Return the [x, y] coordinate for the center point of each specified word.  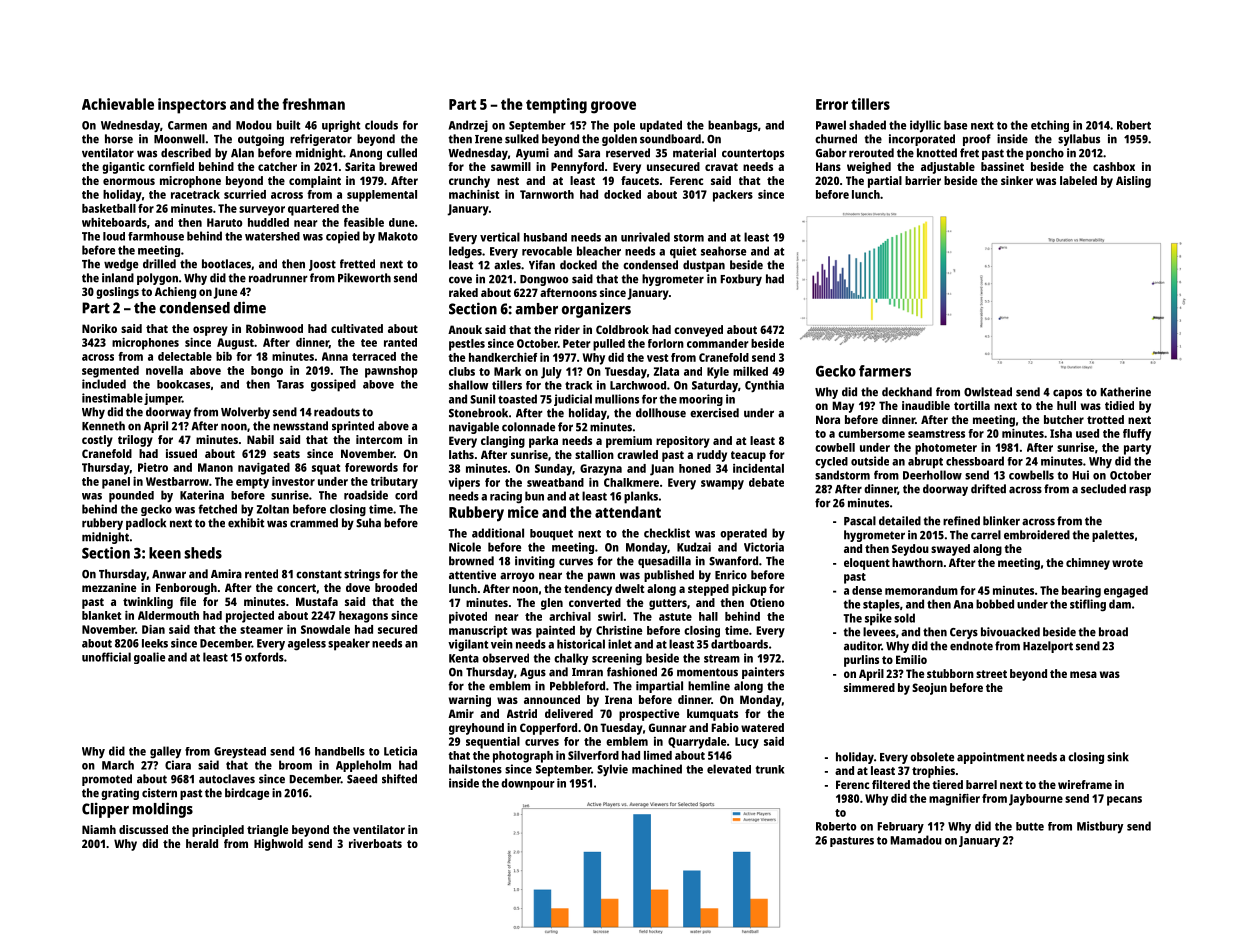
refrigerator [321, 140]
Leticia [400, 751]
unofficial [106, 657]
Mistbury [1100, 827]
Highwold [278, 845]
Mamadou [916, 840]
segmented [110, 372]
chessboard [975, 461]
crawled [637, 454]
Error [832, 104]
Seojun [929, 689]
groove [613, 107]
